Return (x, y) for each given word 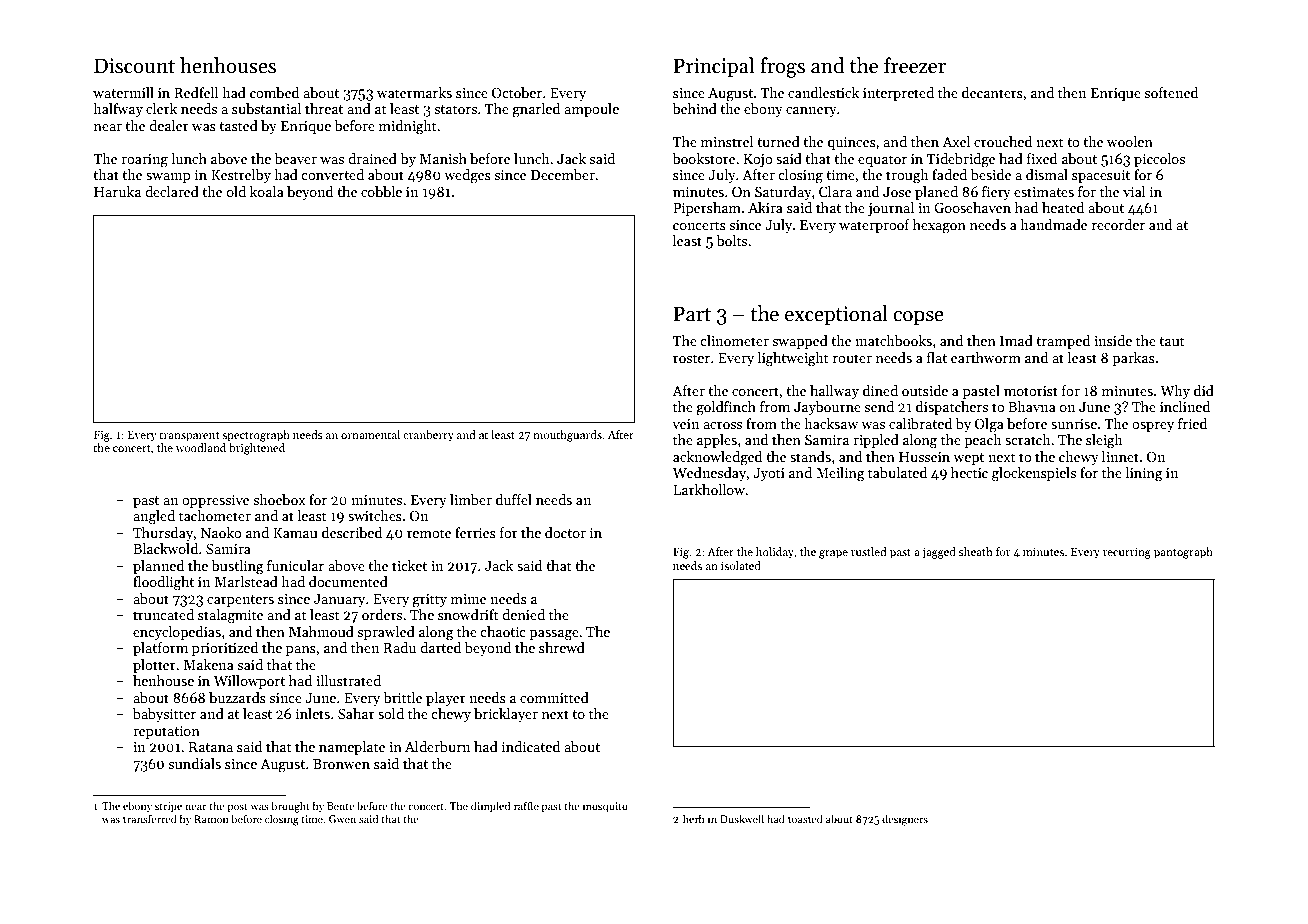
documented (348, 581)
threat (324, 108)
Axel (956, 141)
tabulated (897, 472)
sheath (976, 551)
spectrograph (256, 436)
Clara (835, 191)
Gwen (342, 819)
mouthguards (567, 436)
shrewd (562, 647)
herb (694, 818)
